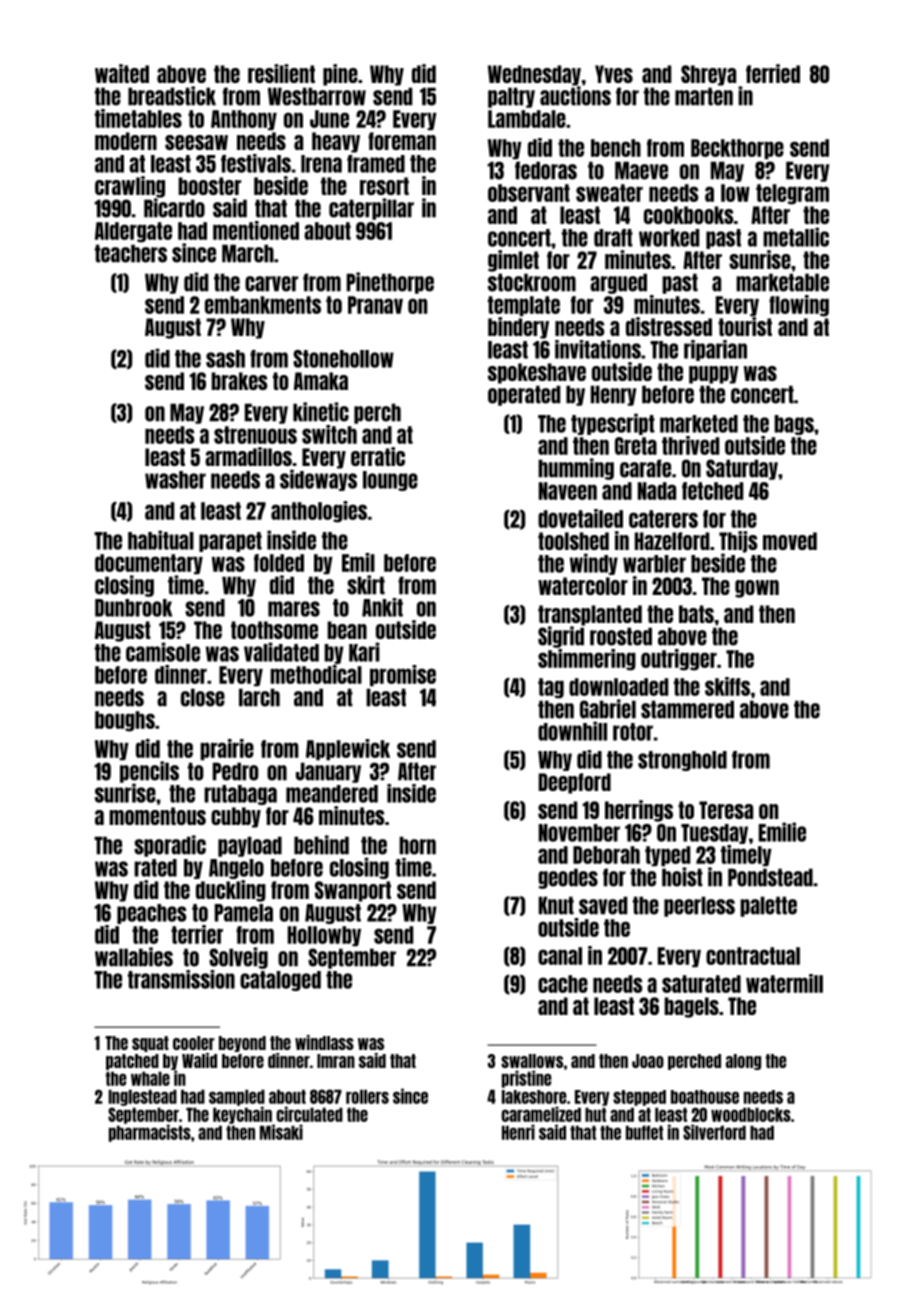 This screenshot has width=924, height=1311. What do you see at coordinates (648, 1061) in the screenshot?
I see `Joao` at bounding box center [648, 1061].
